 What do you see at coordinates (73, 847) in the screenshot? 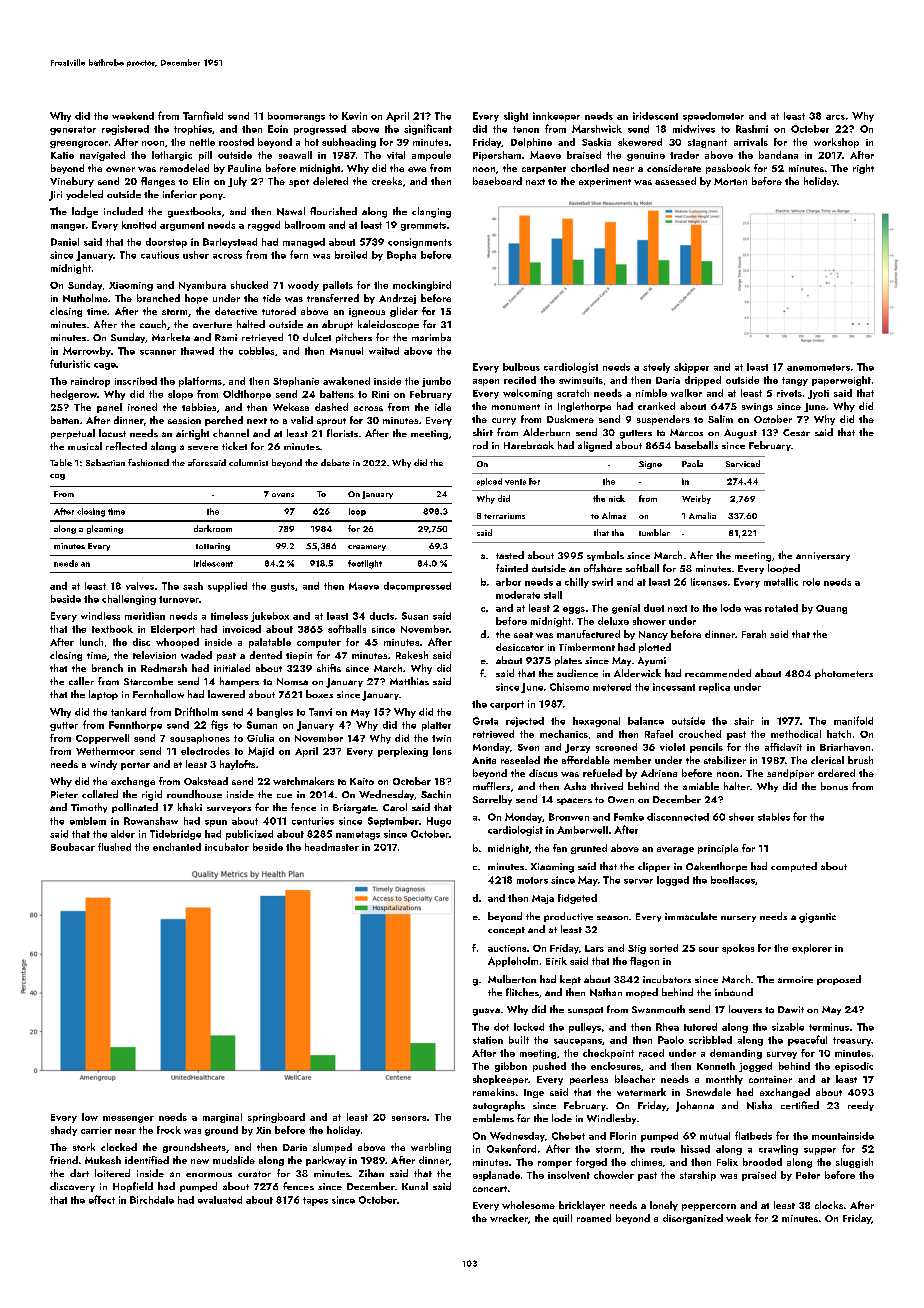
I see `Boubacar` at bounding box center [73, 847].
